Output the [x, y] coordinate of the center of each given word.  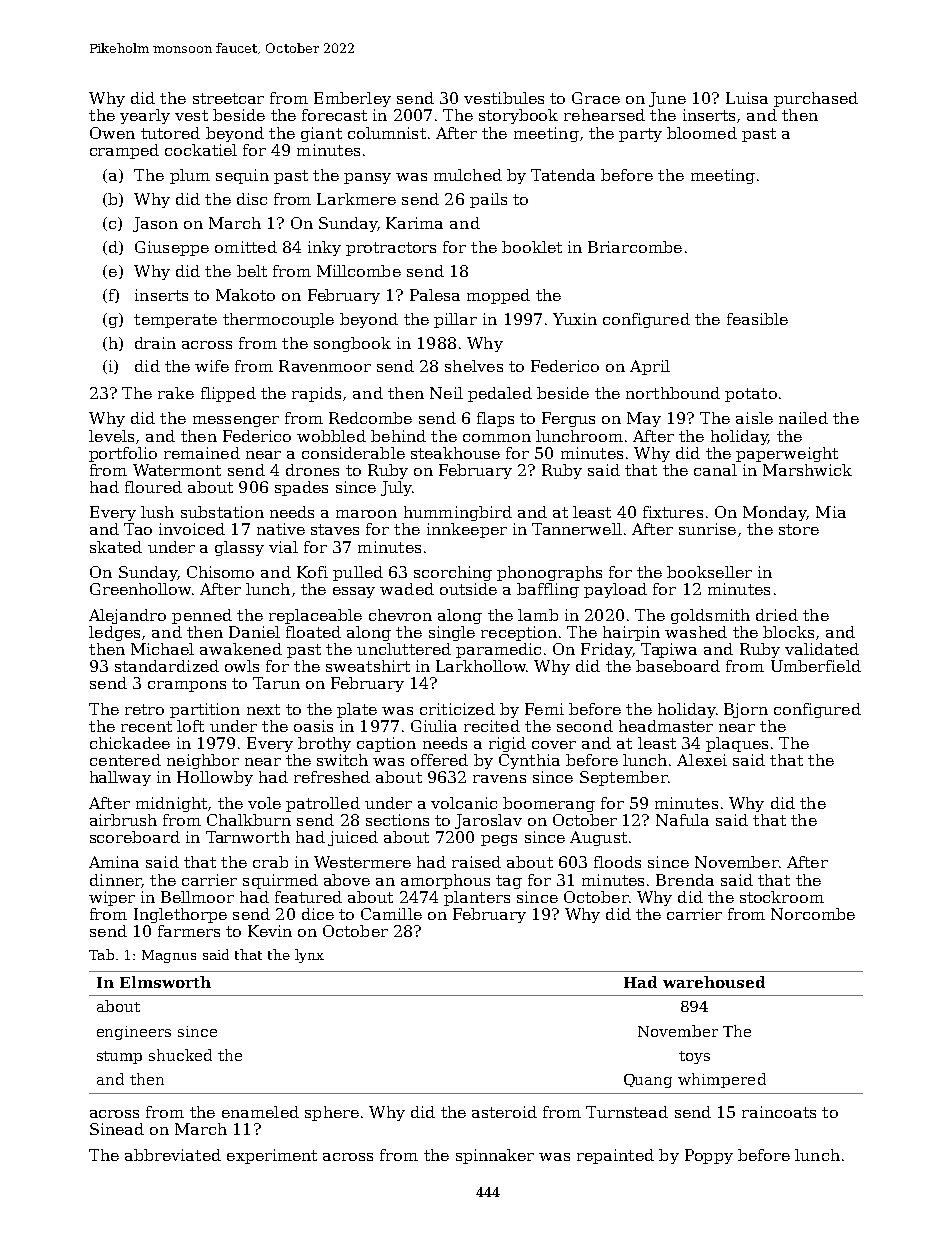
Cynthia [529, 761]
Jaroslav [488, 821]
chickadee [130, 743]
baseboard [678, 666]
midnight [171, 804]
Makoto [245, 295]
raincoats [779, 1112]
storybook [518, 116]
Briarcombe [635, 247]
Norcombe [813, 914]
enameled [260, 1112]
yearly [145, 116]
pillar [455, 320]
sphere [332, 1113]
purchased [816, 99]
